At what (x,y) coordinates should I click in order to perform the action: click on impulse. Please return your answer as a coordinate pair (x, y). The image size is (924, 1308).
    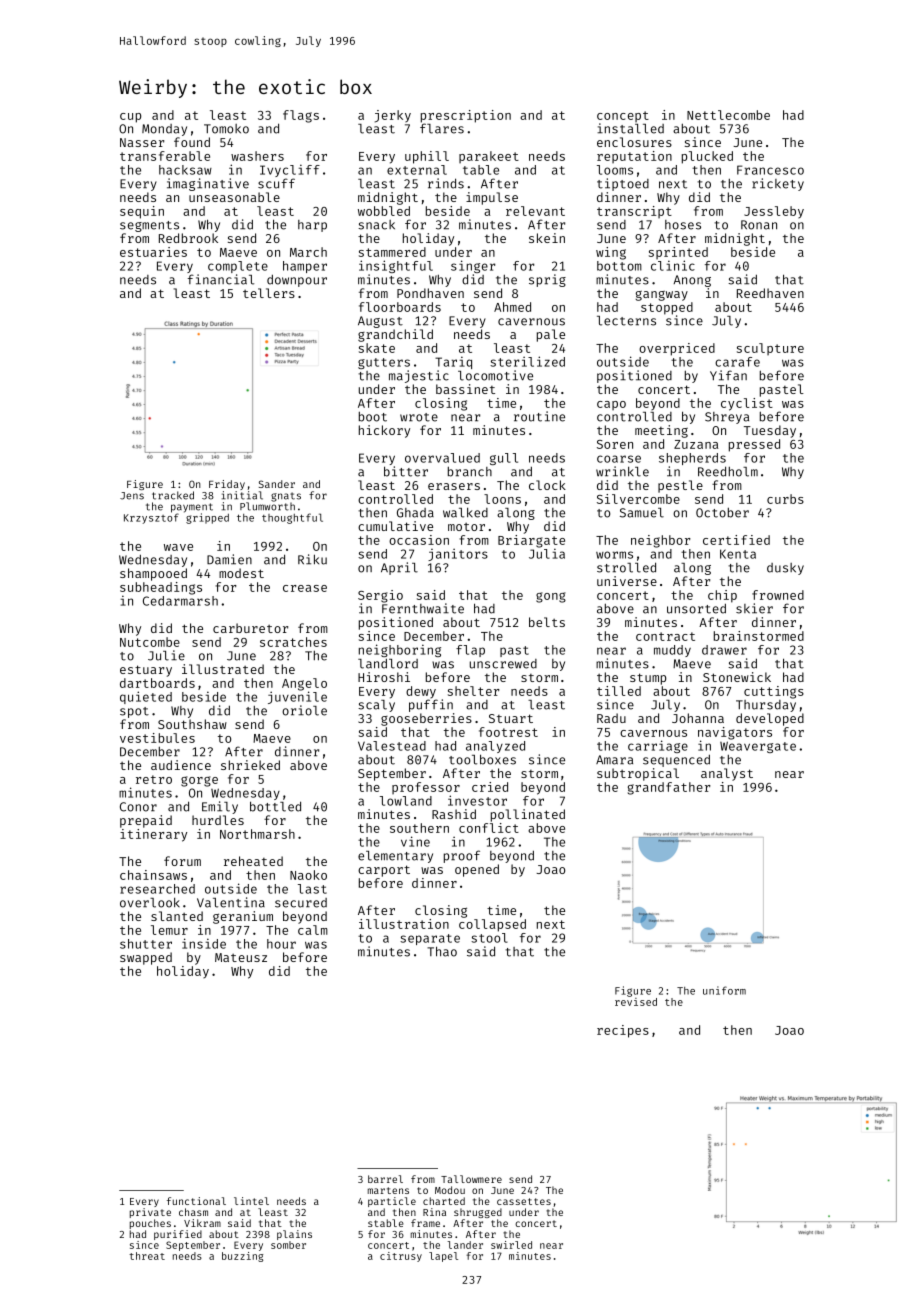
    Looking at the image, I should click on (492, 198).
